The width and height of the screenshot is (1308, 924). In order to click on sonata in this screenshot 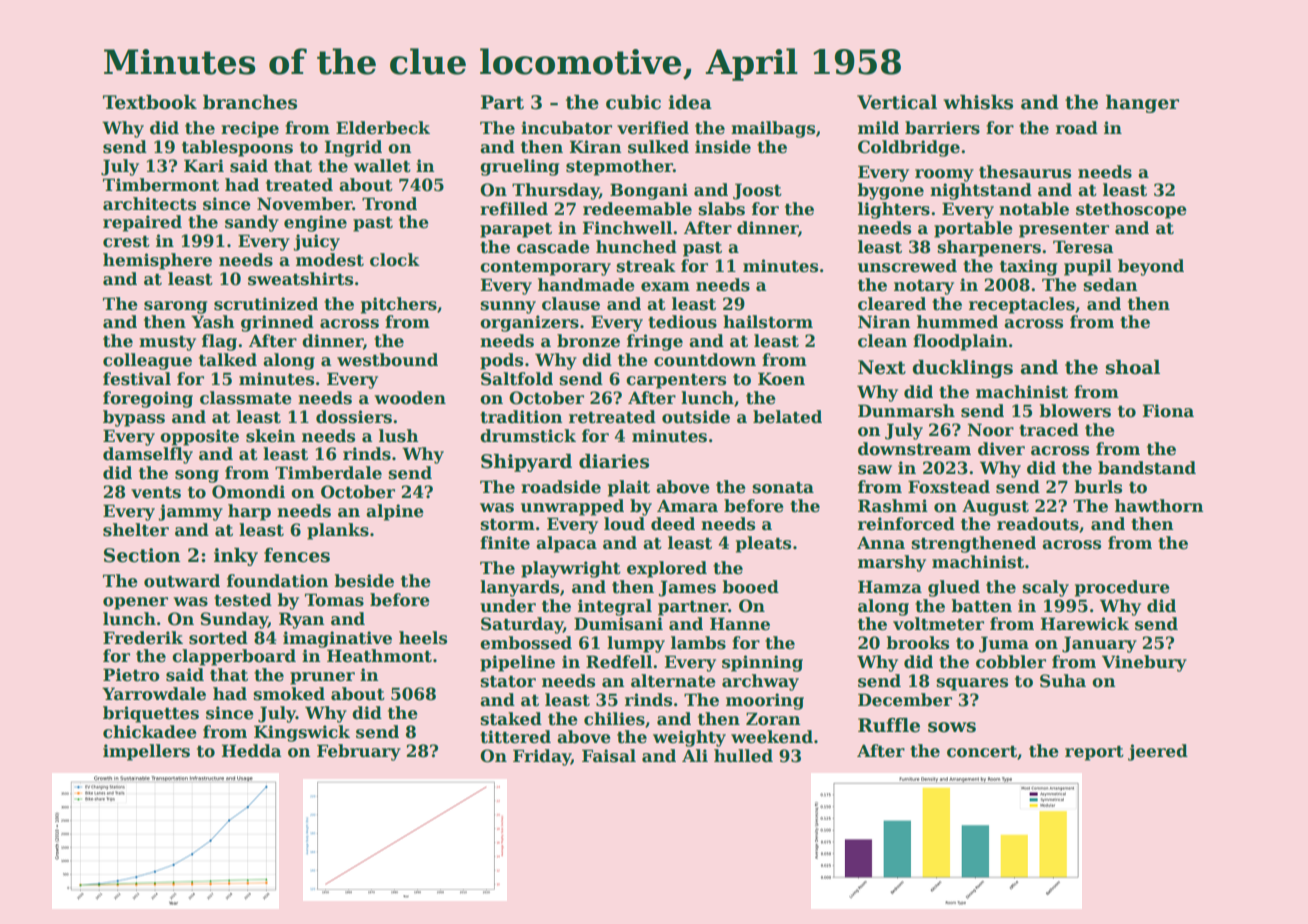, I will do `click(783, 488)`.
